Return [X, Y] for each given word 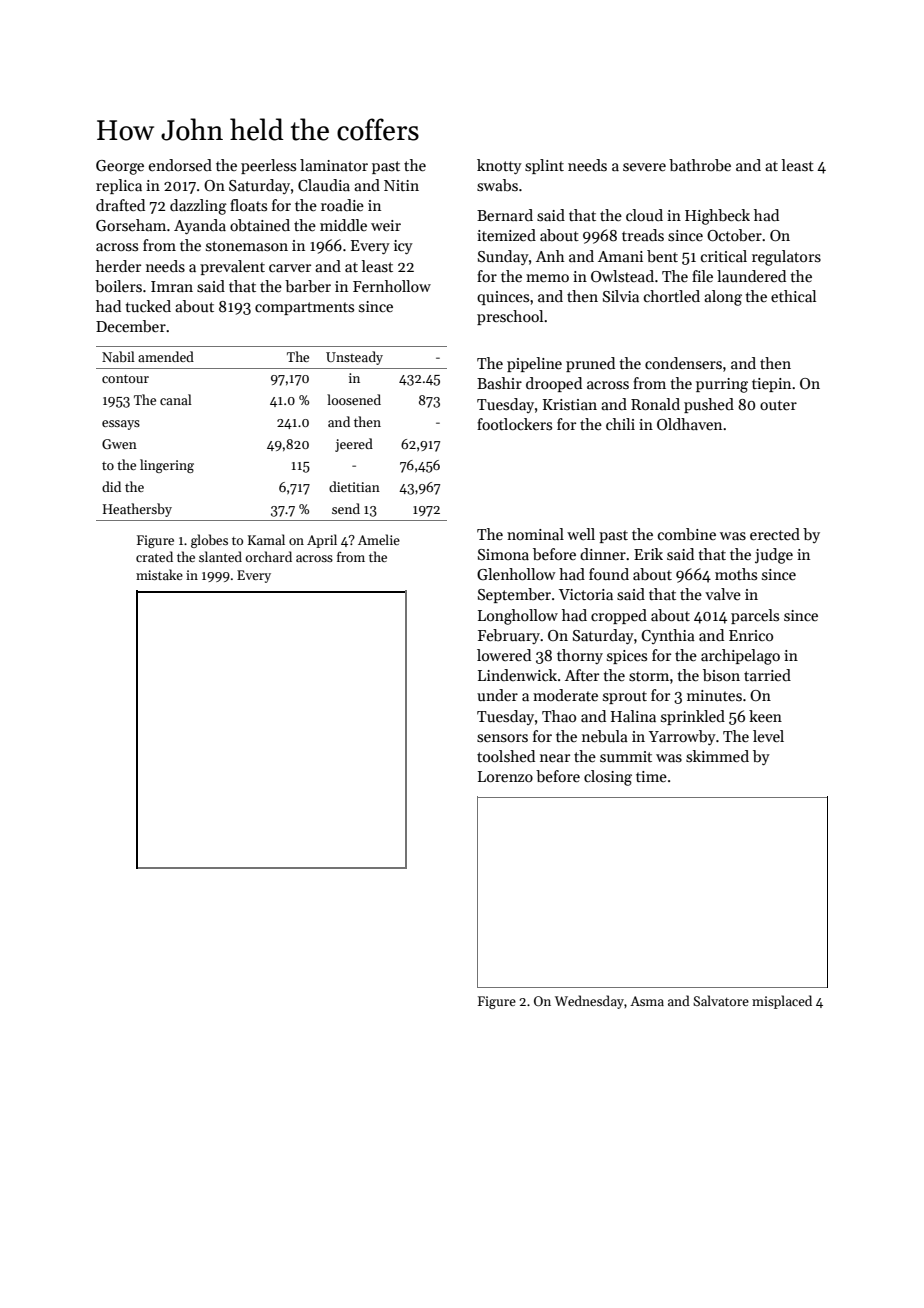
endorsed [180, 165]
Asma [647, 1001]
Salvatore [721, 1000]
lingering [167, 466]
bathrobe [700, 165]
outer [778, 405]
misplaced [782, 1002]
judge [774, 556]
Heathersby [137, 510]
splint [544, 166]
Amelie [379, 539]
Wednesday [589, 1002]
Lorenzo [505, 776]
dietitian [354, 486]
